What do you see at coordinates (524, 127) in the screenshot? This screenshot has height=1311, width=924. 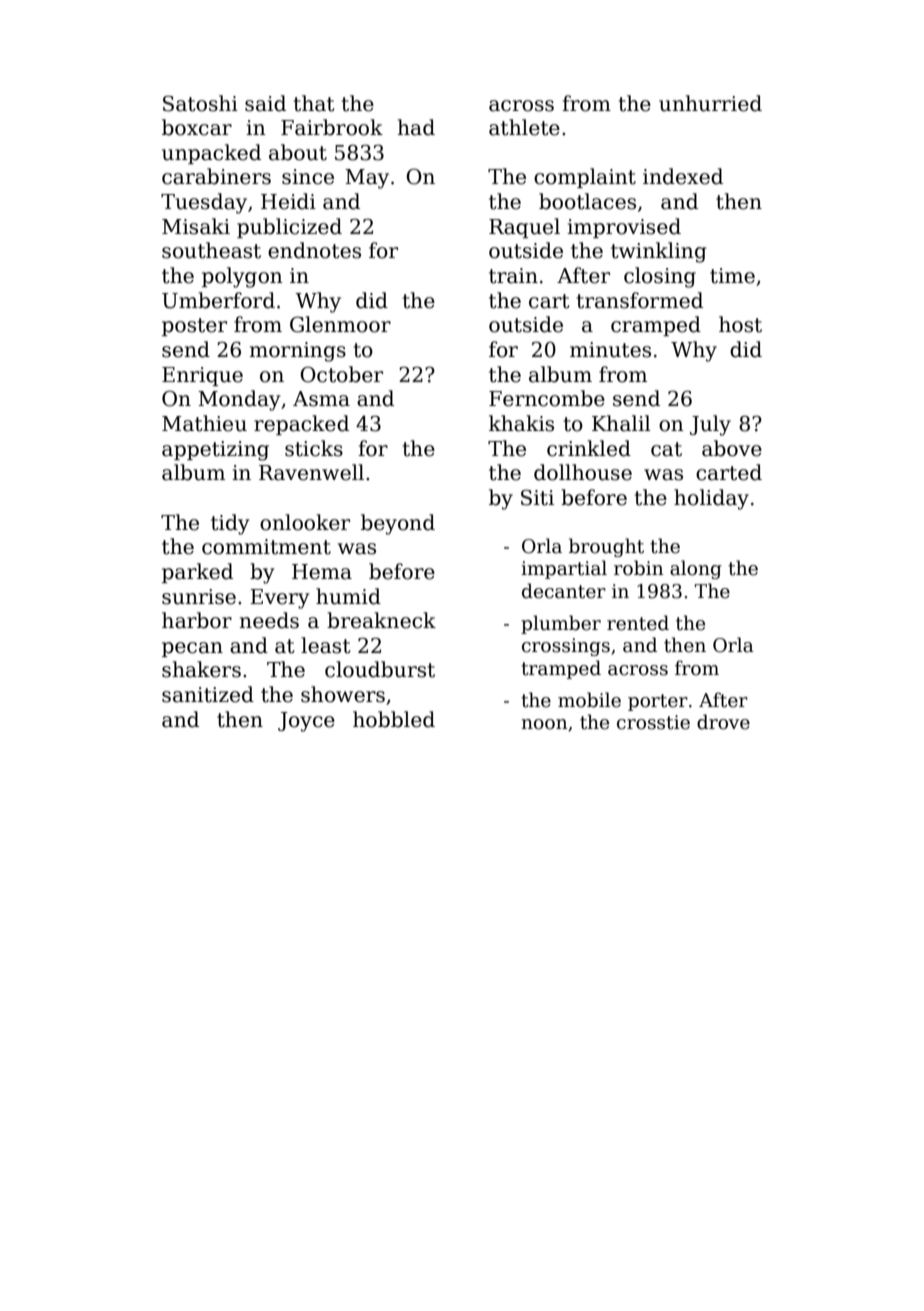 I see `athlete` at bounding box center [524, 127].
